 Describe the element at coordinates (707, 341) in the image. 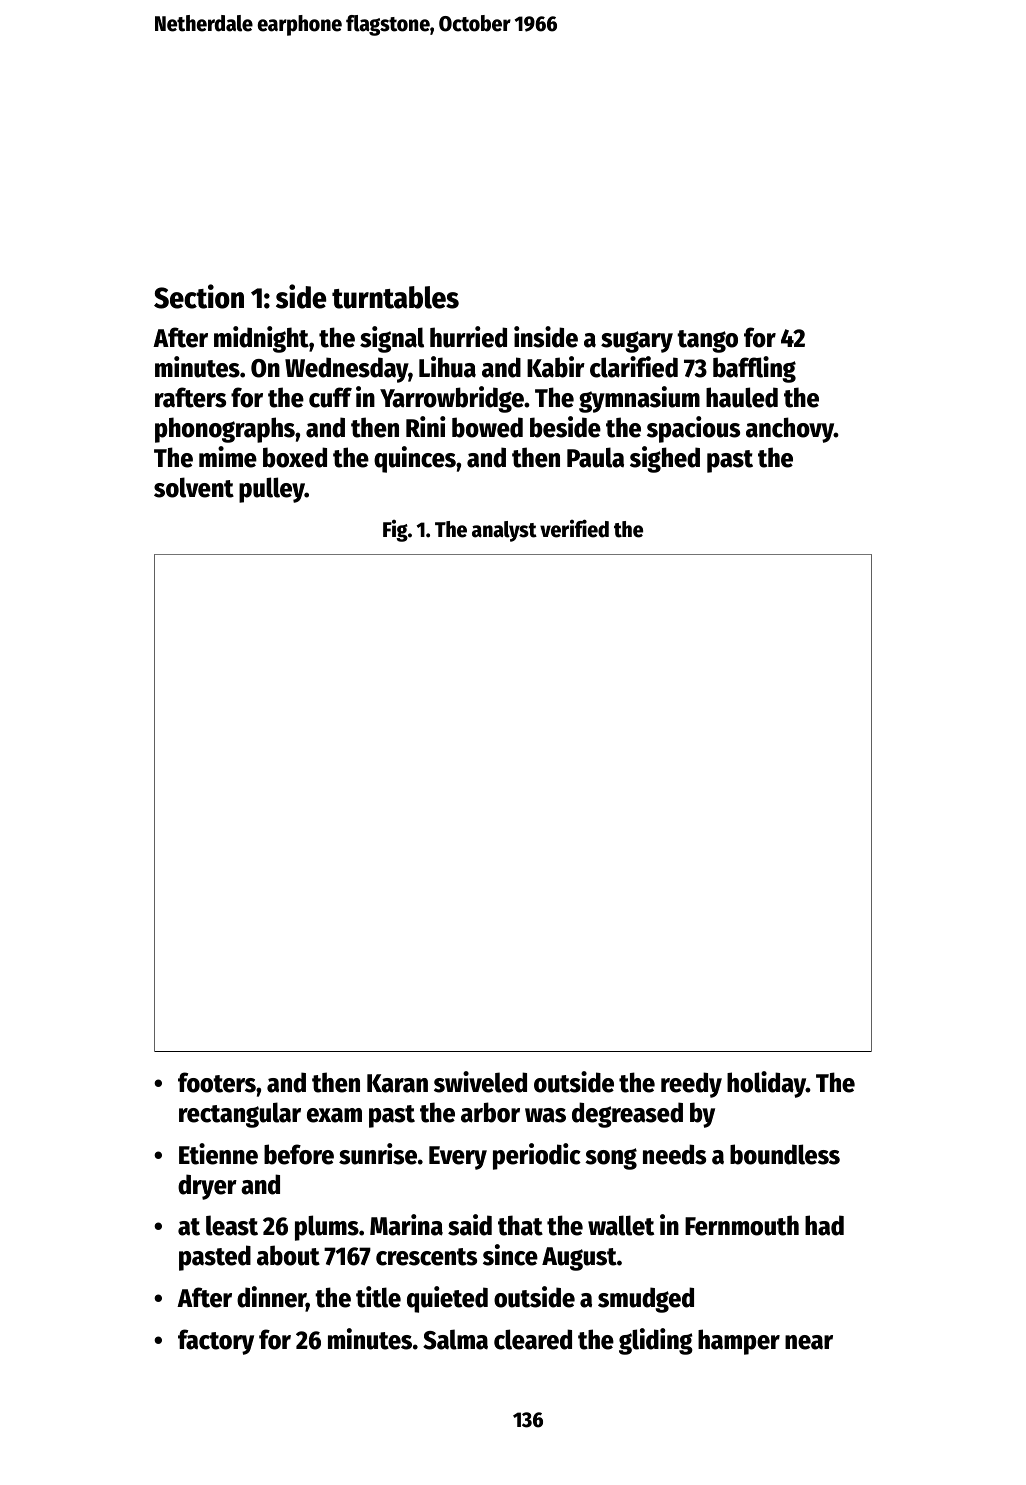

I see `tango` at that location.
